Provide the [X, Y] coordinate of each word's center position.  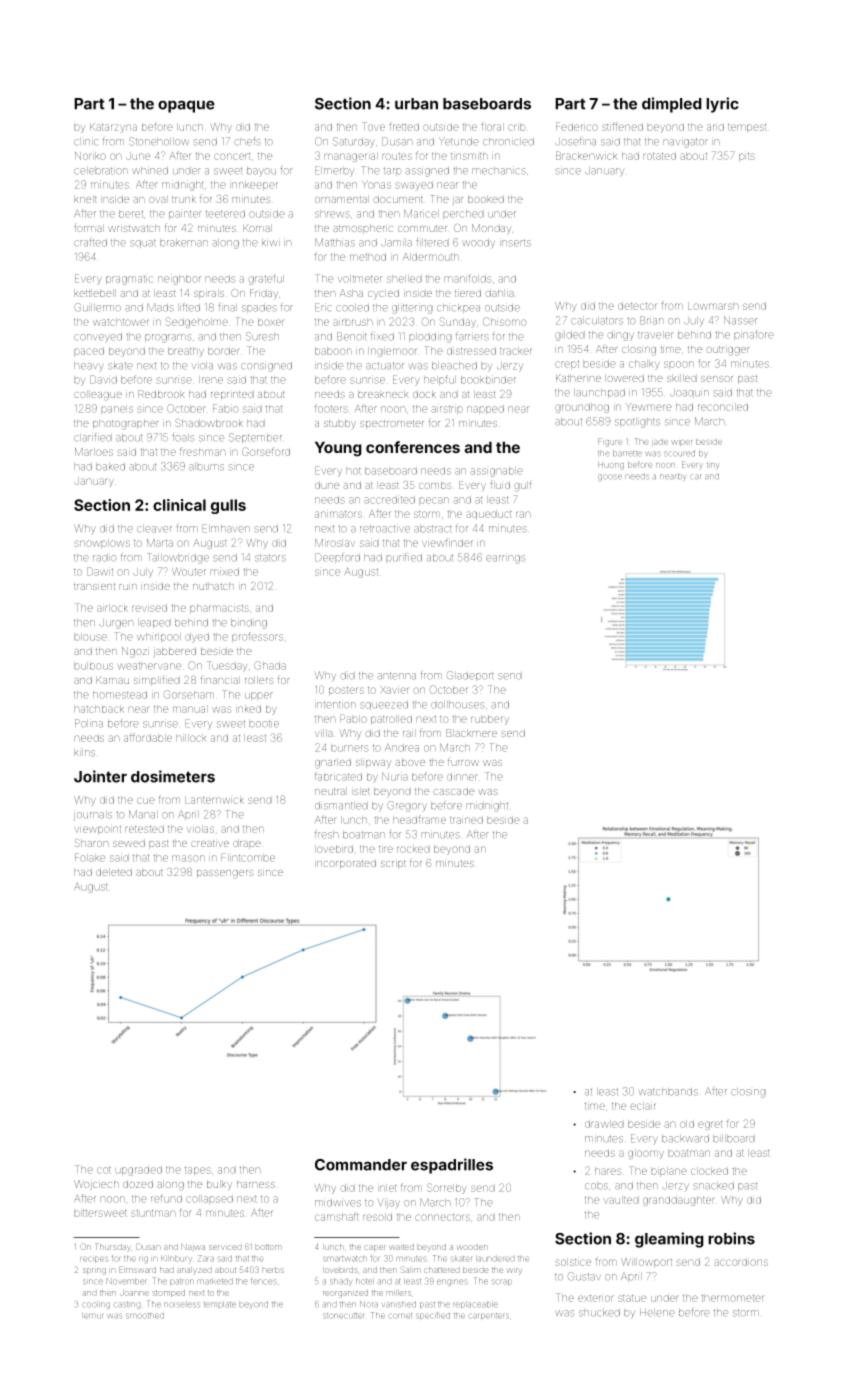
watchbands [668, 1092]
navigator [685, 142]
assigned [427, 172]
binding [249, 623]
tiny [713, 466]
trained [466, 820]
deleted [114, 872]
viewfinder [447, 542]
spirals [209, 294]
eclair [643, 1106]
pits [747, 157]
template [220, 1305]
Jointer [100, 776]
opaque [186, 106]
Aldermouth [431, 257]
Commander [361, 1165]
